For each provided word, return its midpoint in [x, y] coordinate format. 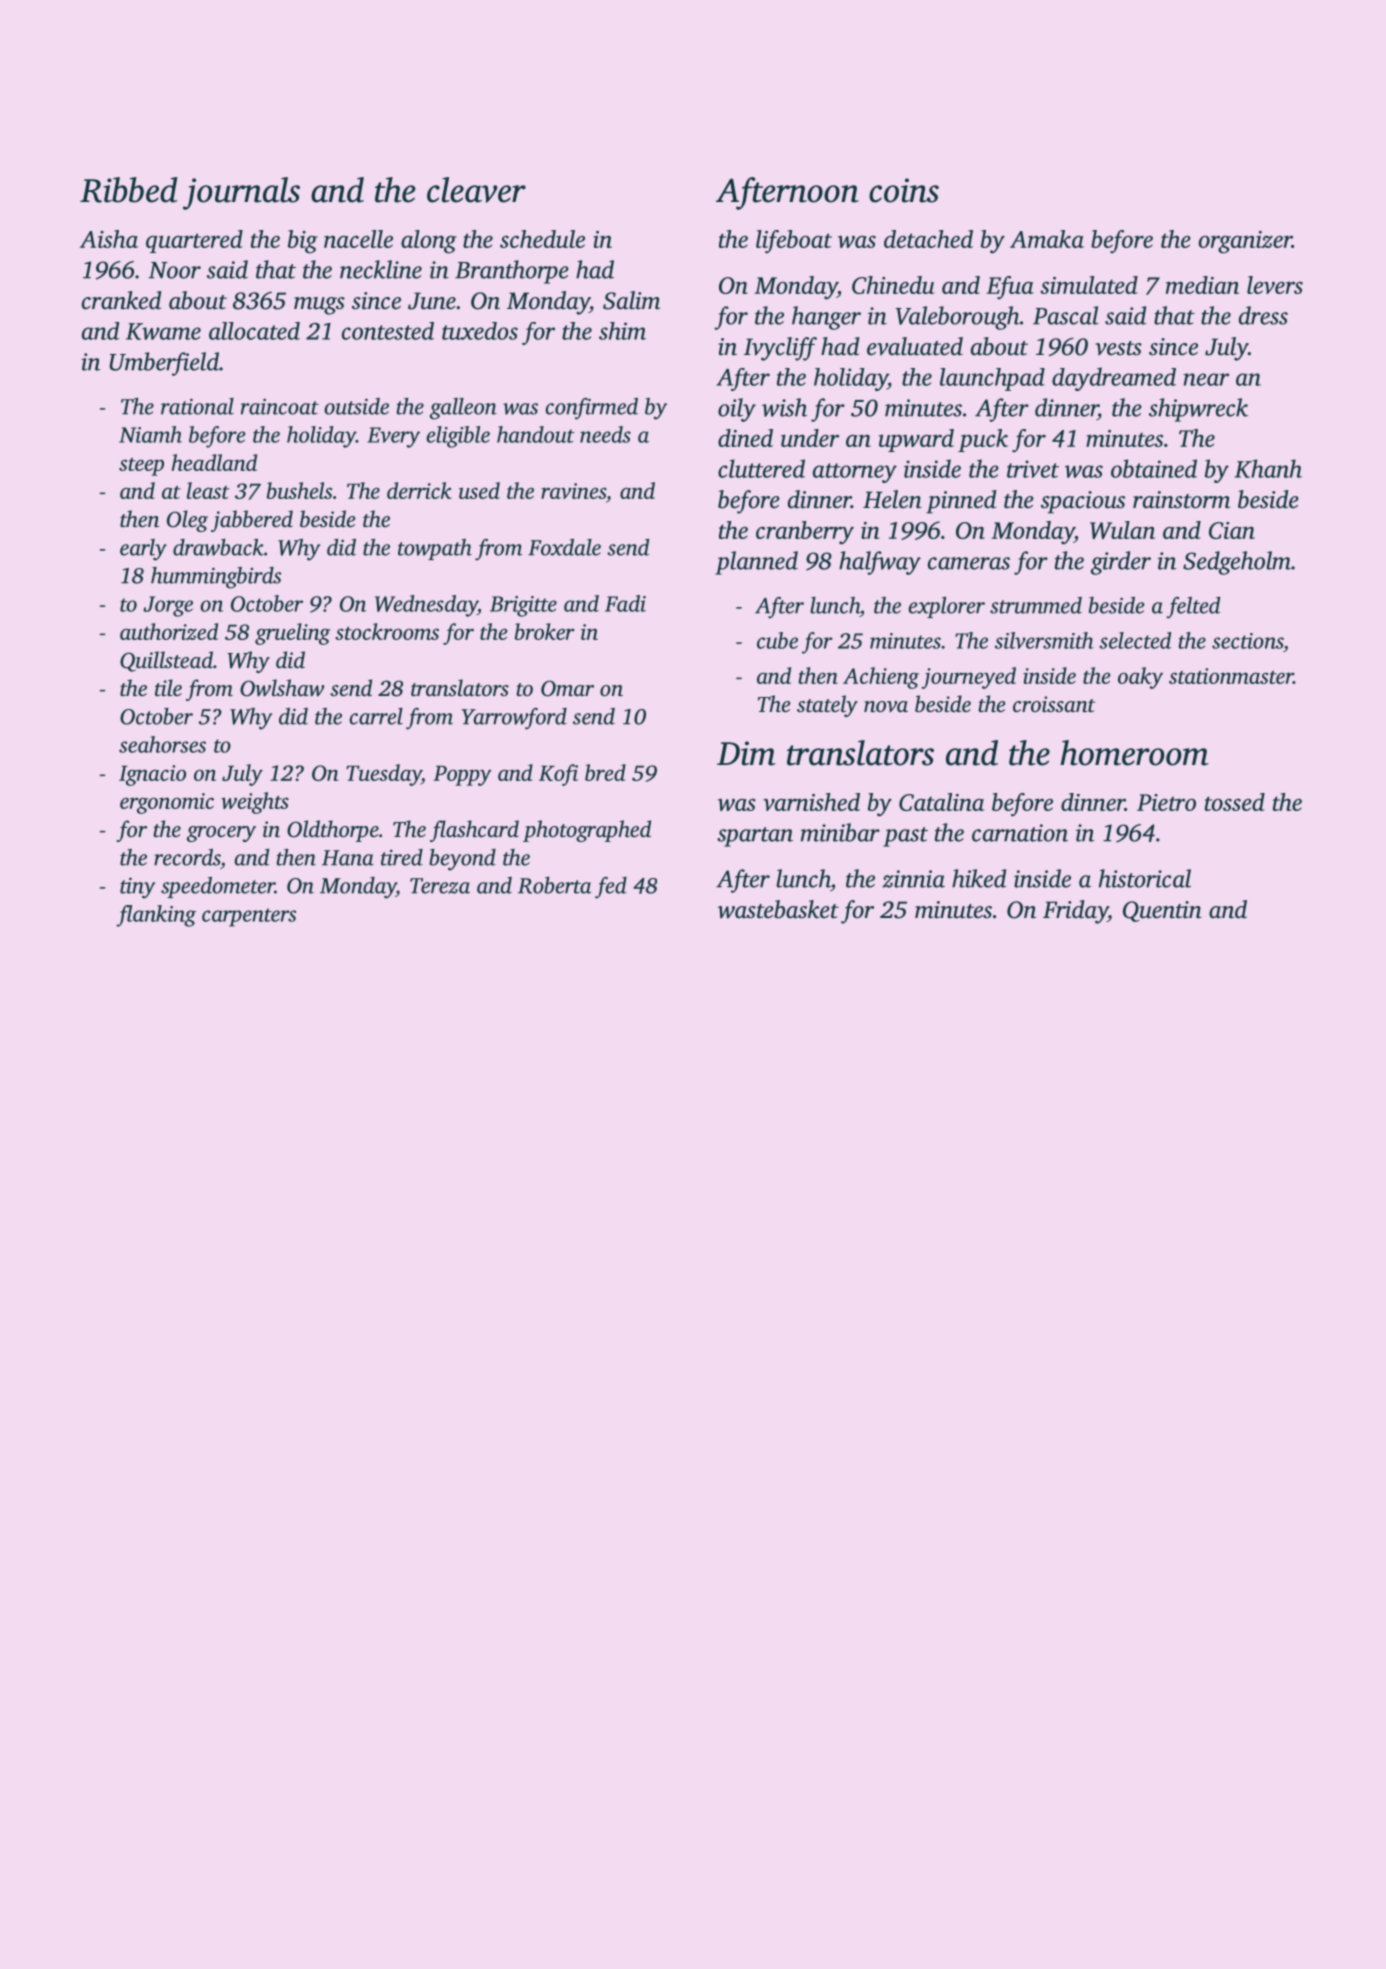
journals [241, 193]
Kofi [558, 775]
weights [255, 803]
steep [141, 467]
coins [904, 190]
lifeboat [794, 242]
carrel [376, 716]
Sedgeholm [1237, 563]
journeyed [968, 678]
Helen [892, 499]
